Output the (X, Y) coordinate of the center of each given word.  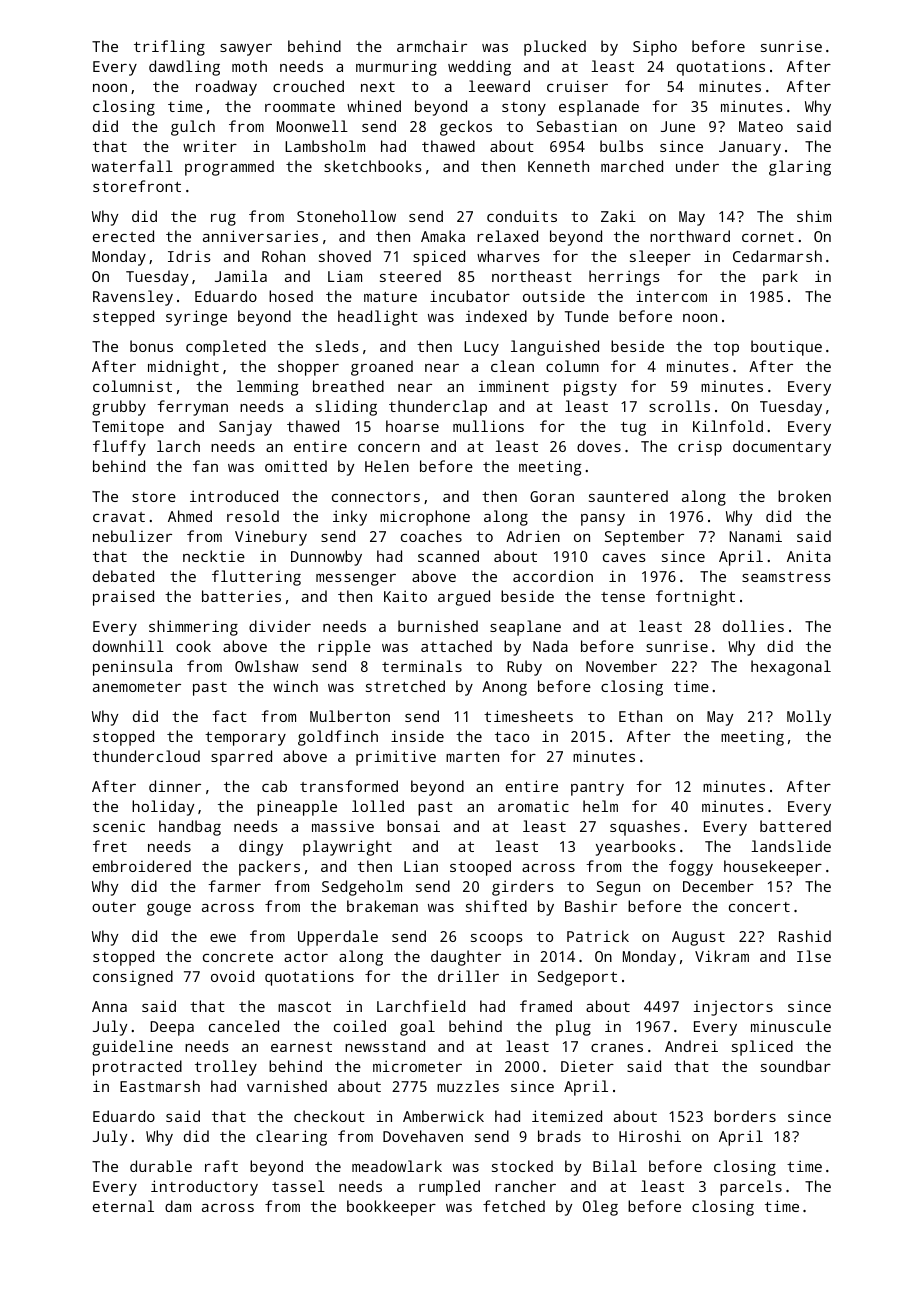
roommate (300, 107)
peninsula (132, 668)
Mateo (761, 126)
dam (178, 1206)
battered (795, 826)
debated (123, 576)
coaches (431, 536)
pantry (597, 789)
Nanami (755, 536)
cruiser (577, 86)
